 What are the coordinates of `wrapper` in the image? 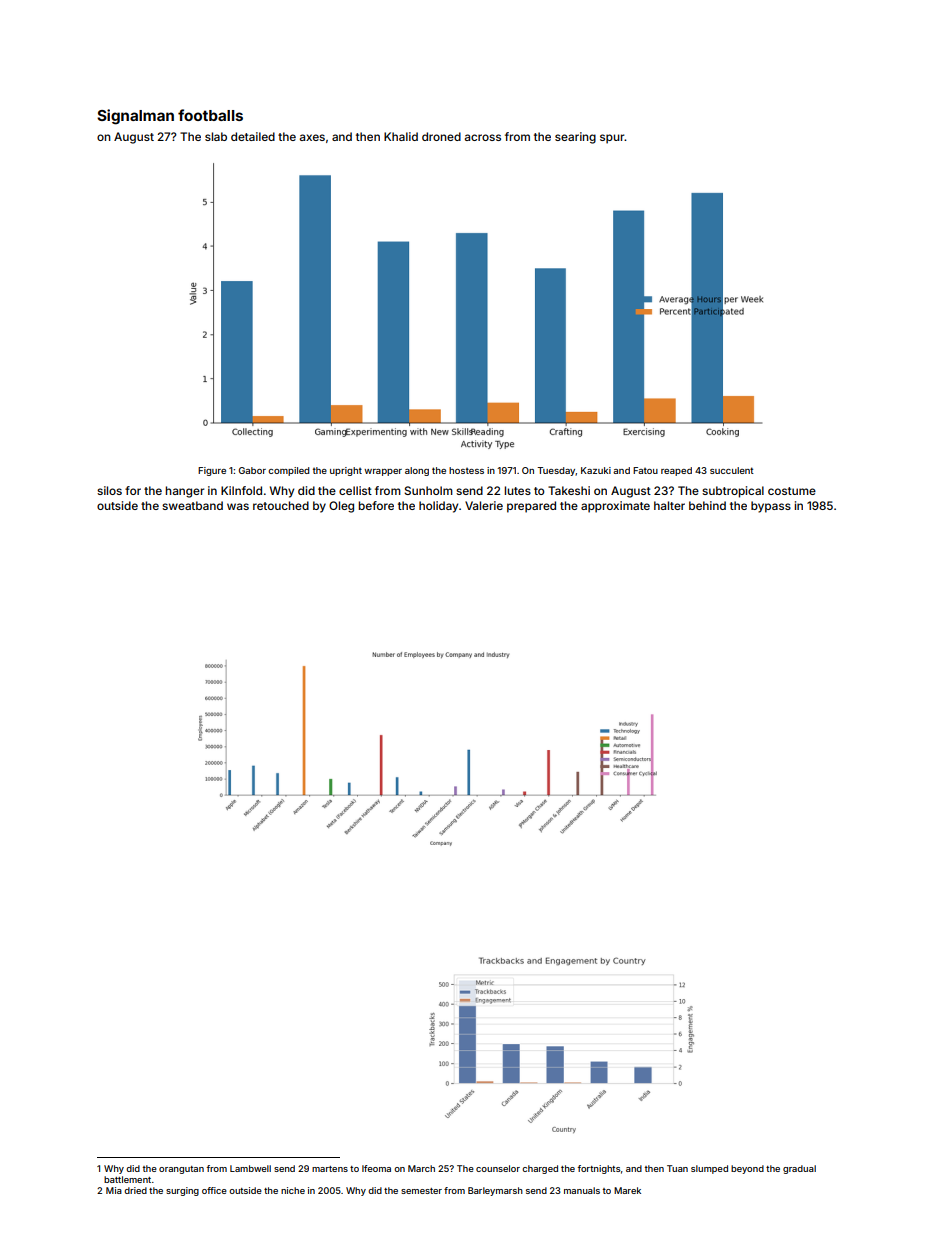 It's located at (383, 472).
